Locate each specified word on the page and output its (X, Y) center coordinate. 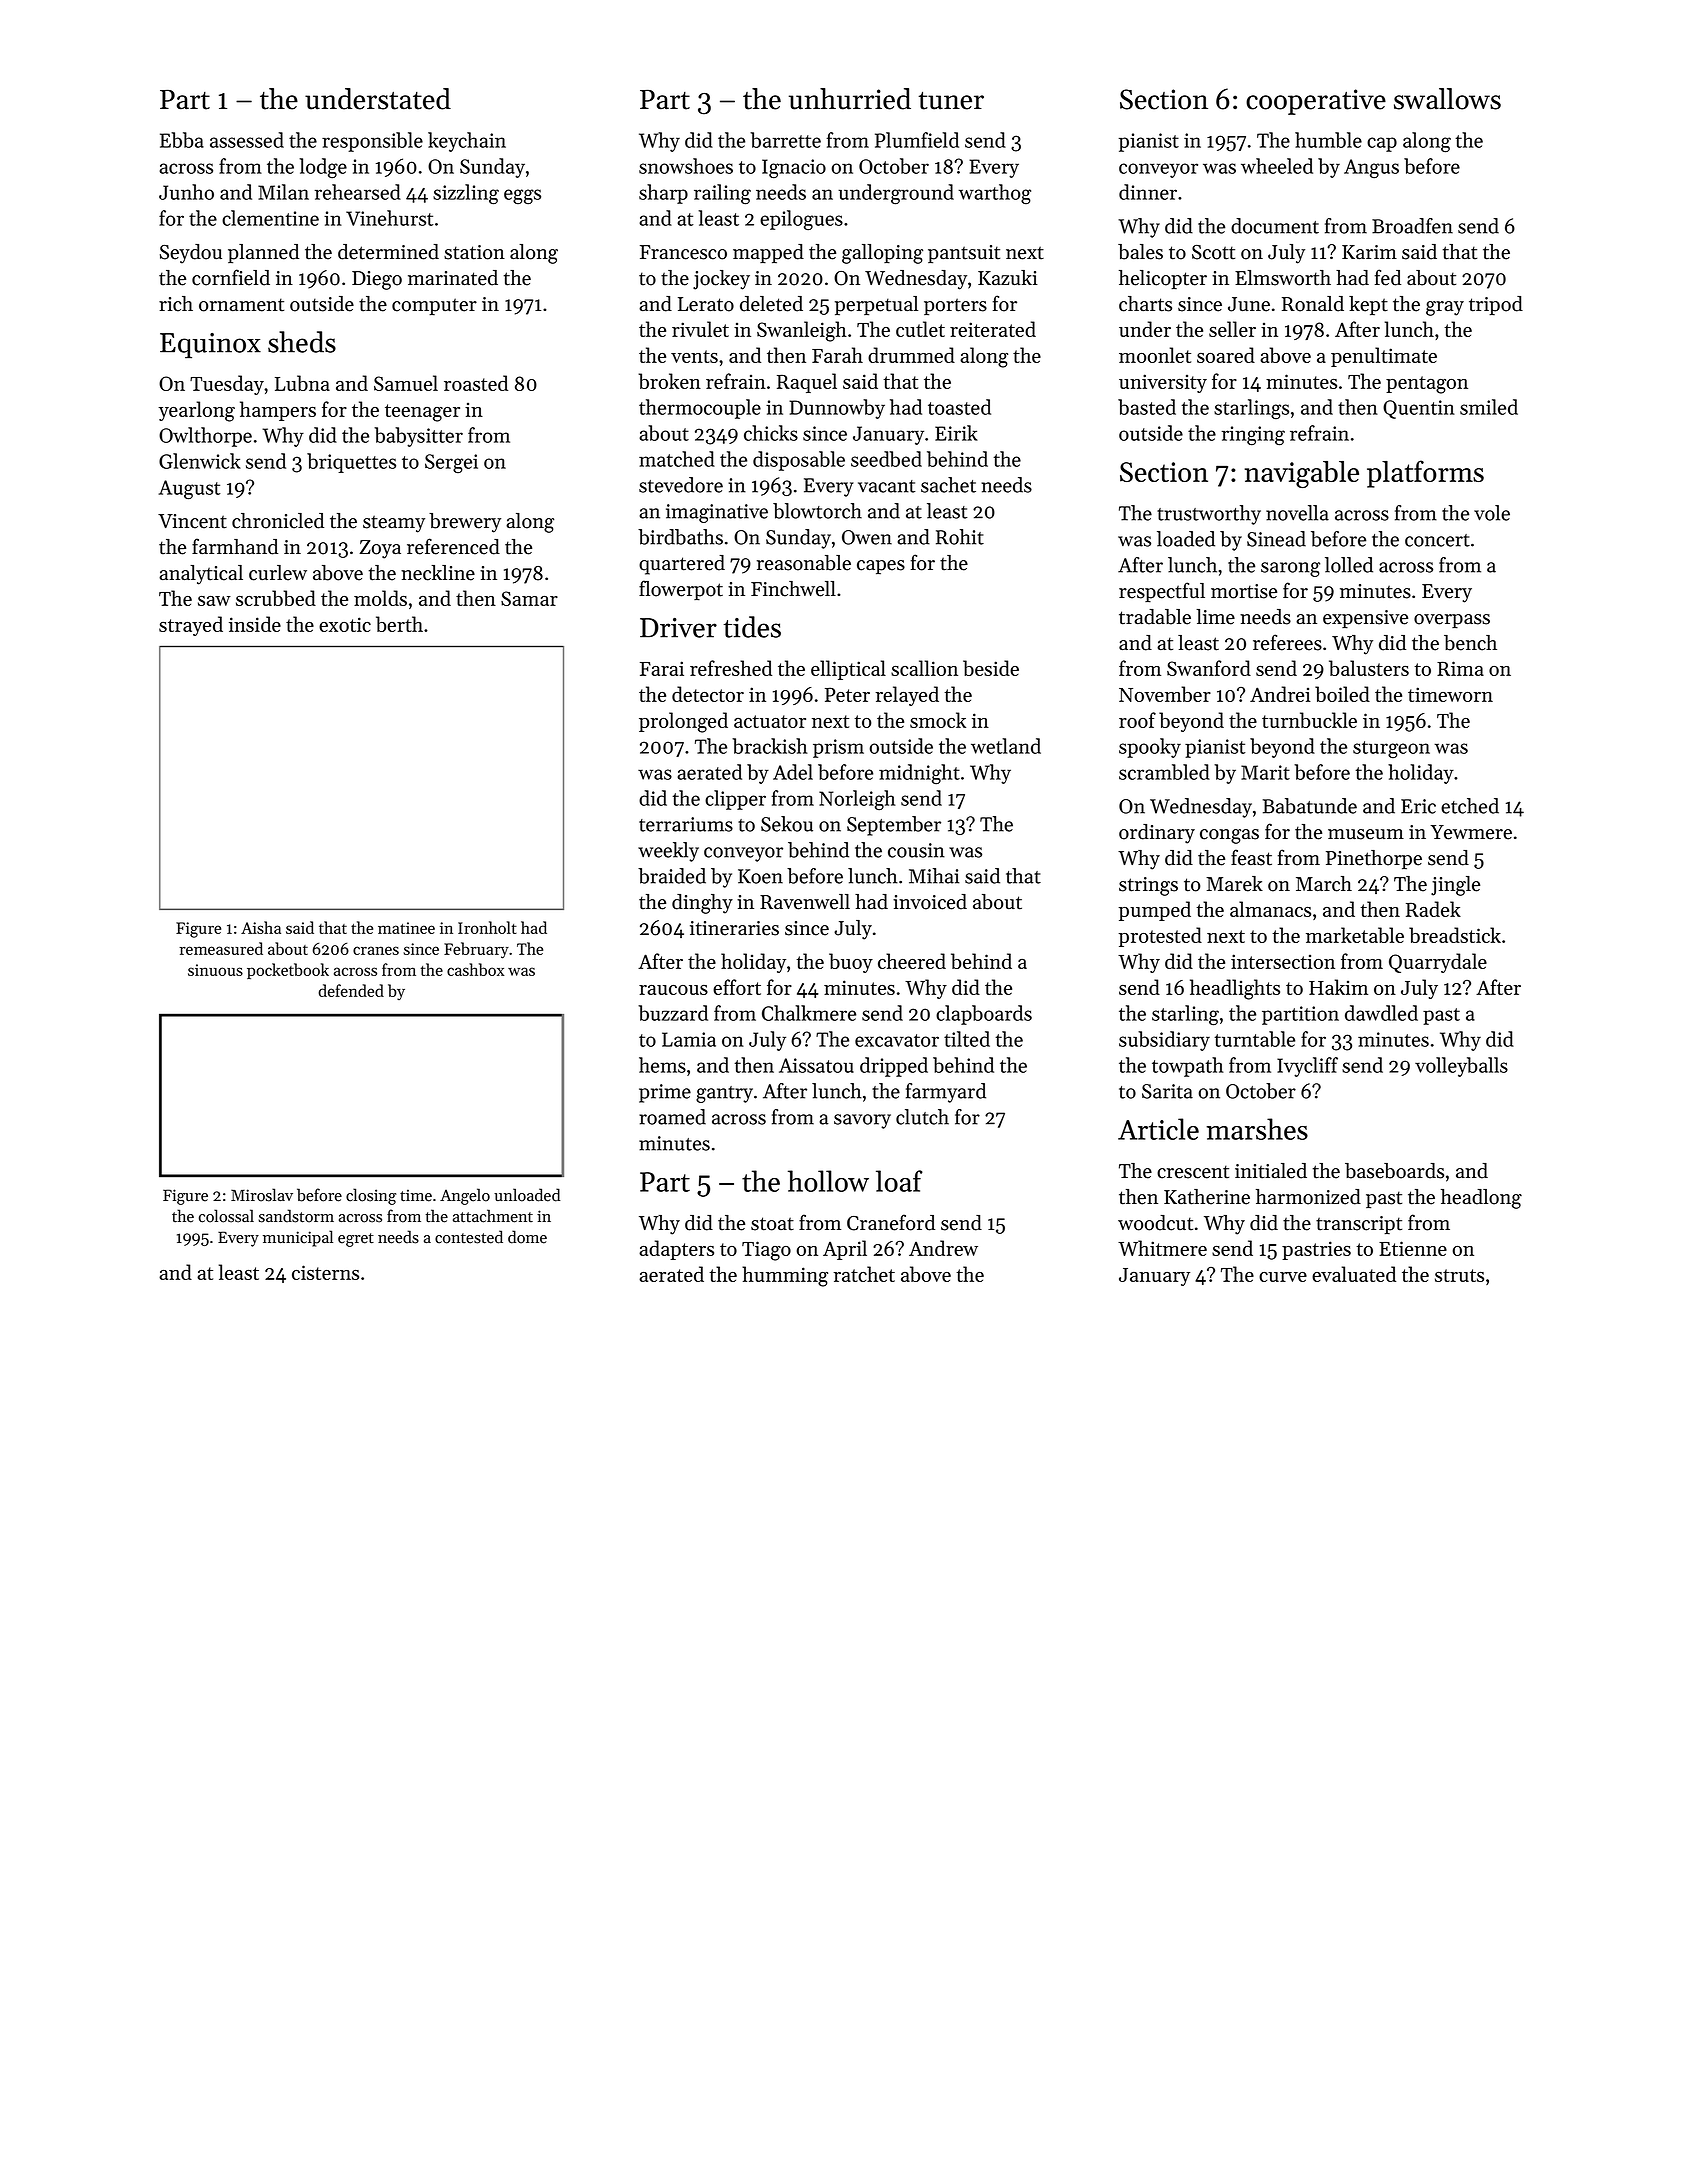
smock (938, 720)
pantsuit (964, 254)
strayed (191, 626)
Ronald (1313, 304)
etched (1470, 806)
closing (371, 1196)
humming (785, 1276)
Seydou (191, 254)
